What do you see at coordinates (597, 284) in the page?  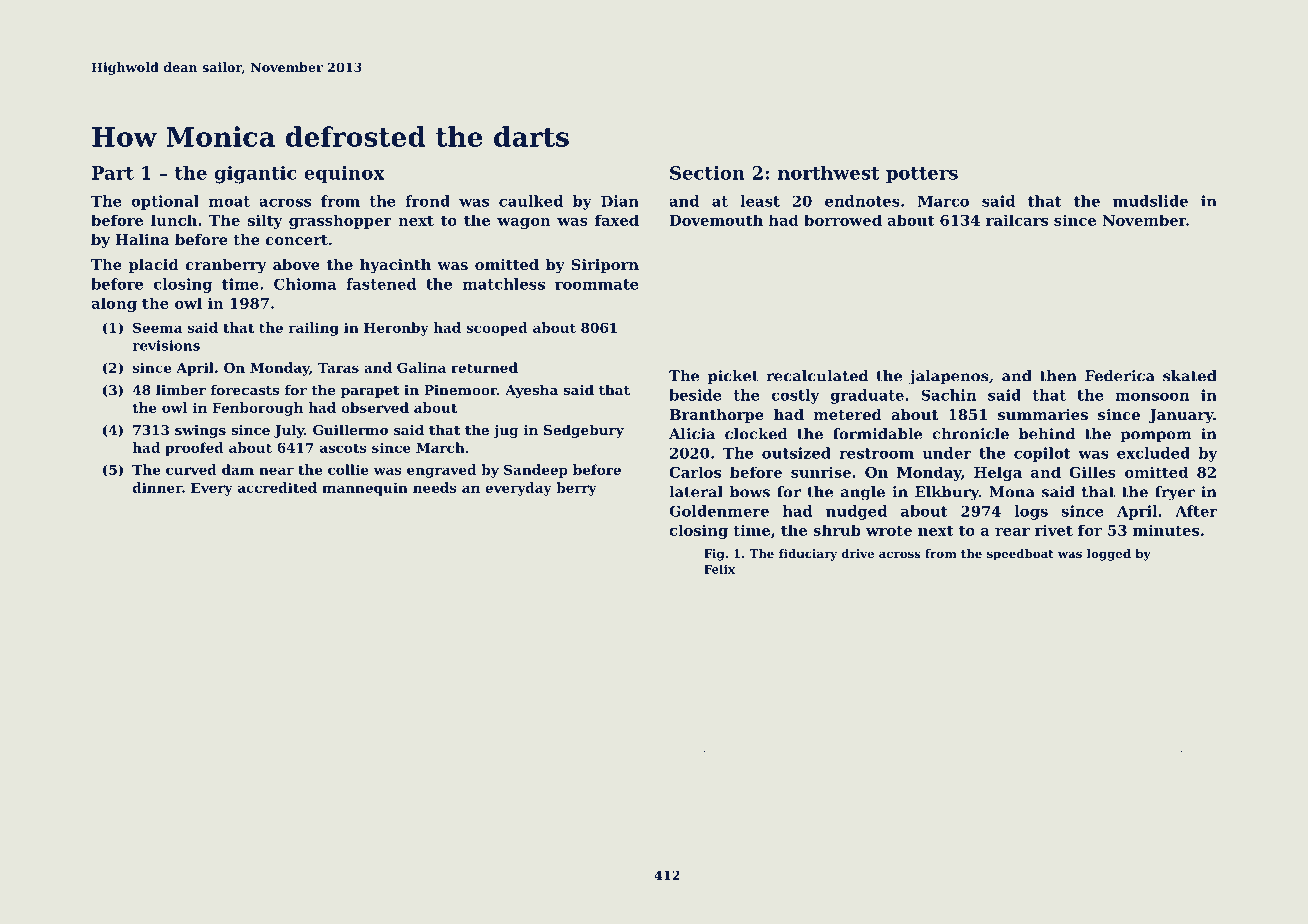 I see `roommate` at bounding box center [597, 284].
